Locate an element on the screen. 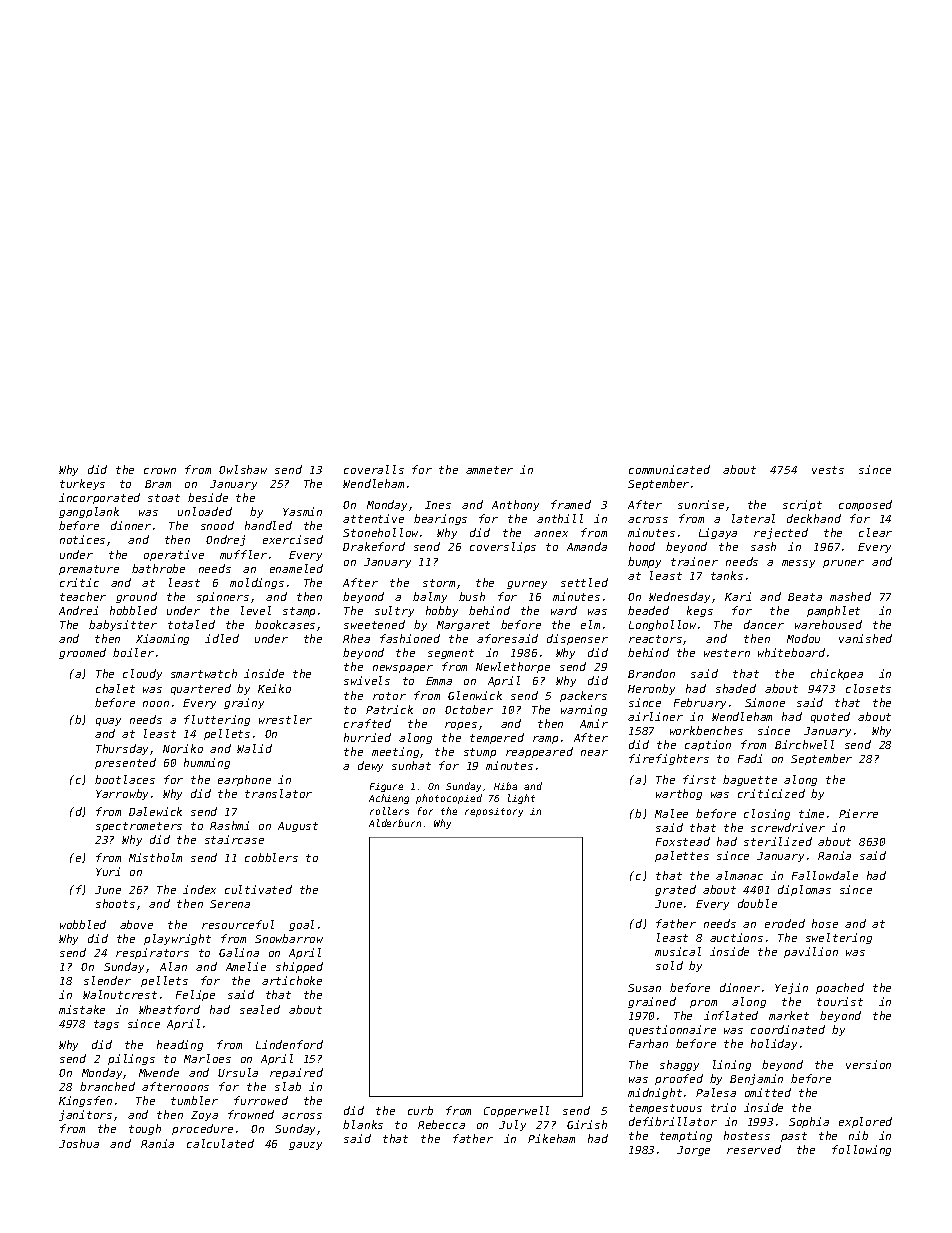 This screenshot has height=1233, width=952. Patrick is located at coordinates (389, 709).
